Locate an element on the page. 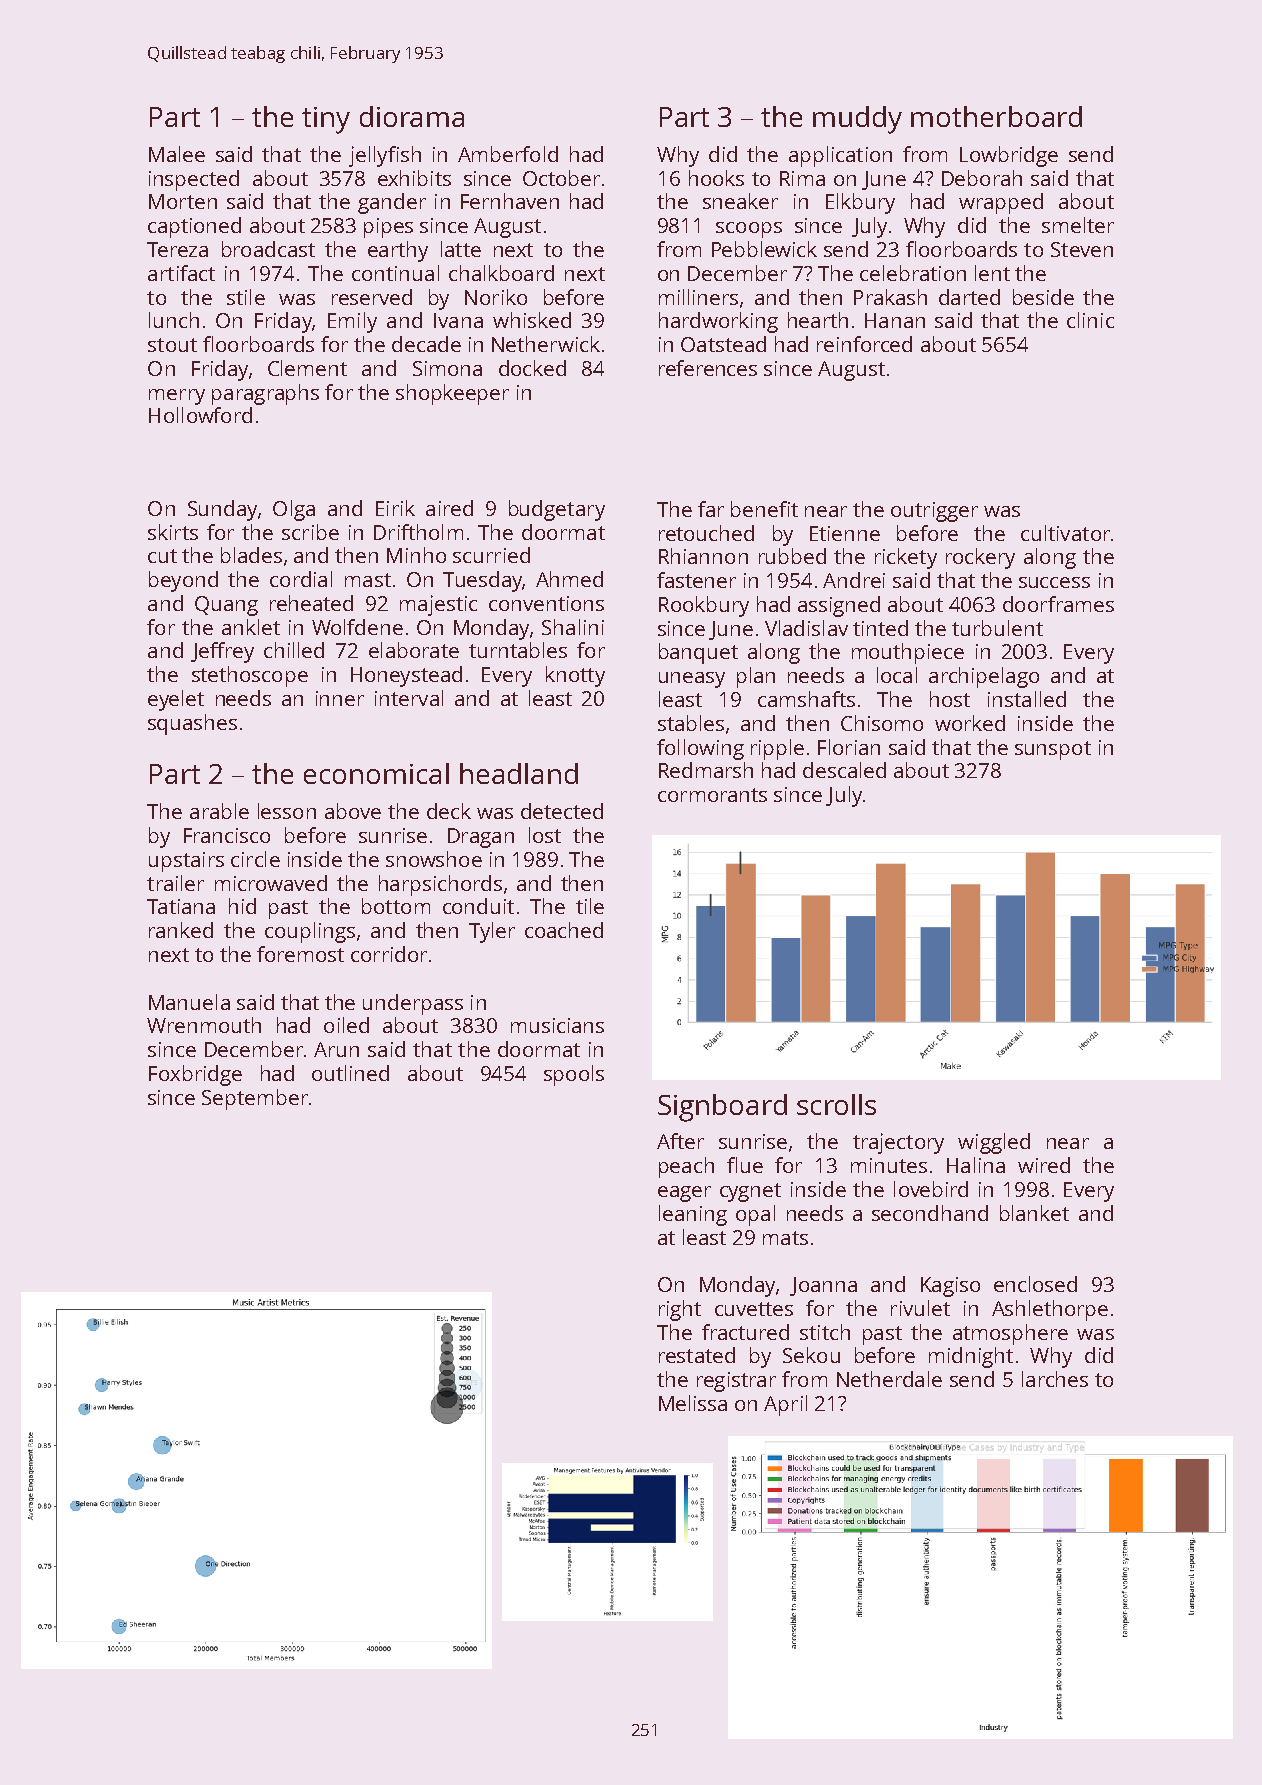 The width and height of the image is (1262, 1785). Rhiannon is located at coordinates (703, 556).
